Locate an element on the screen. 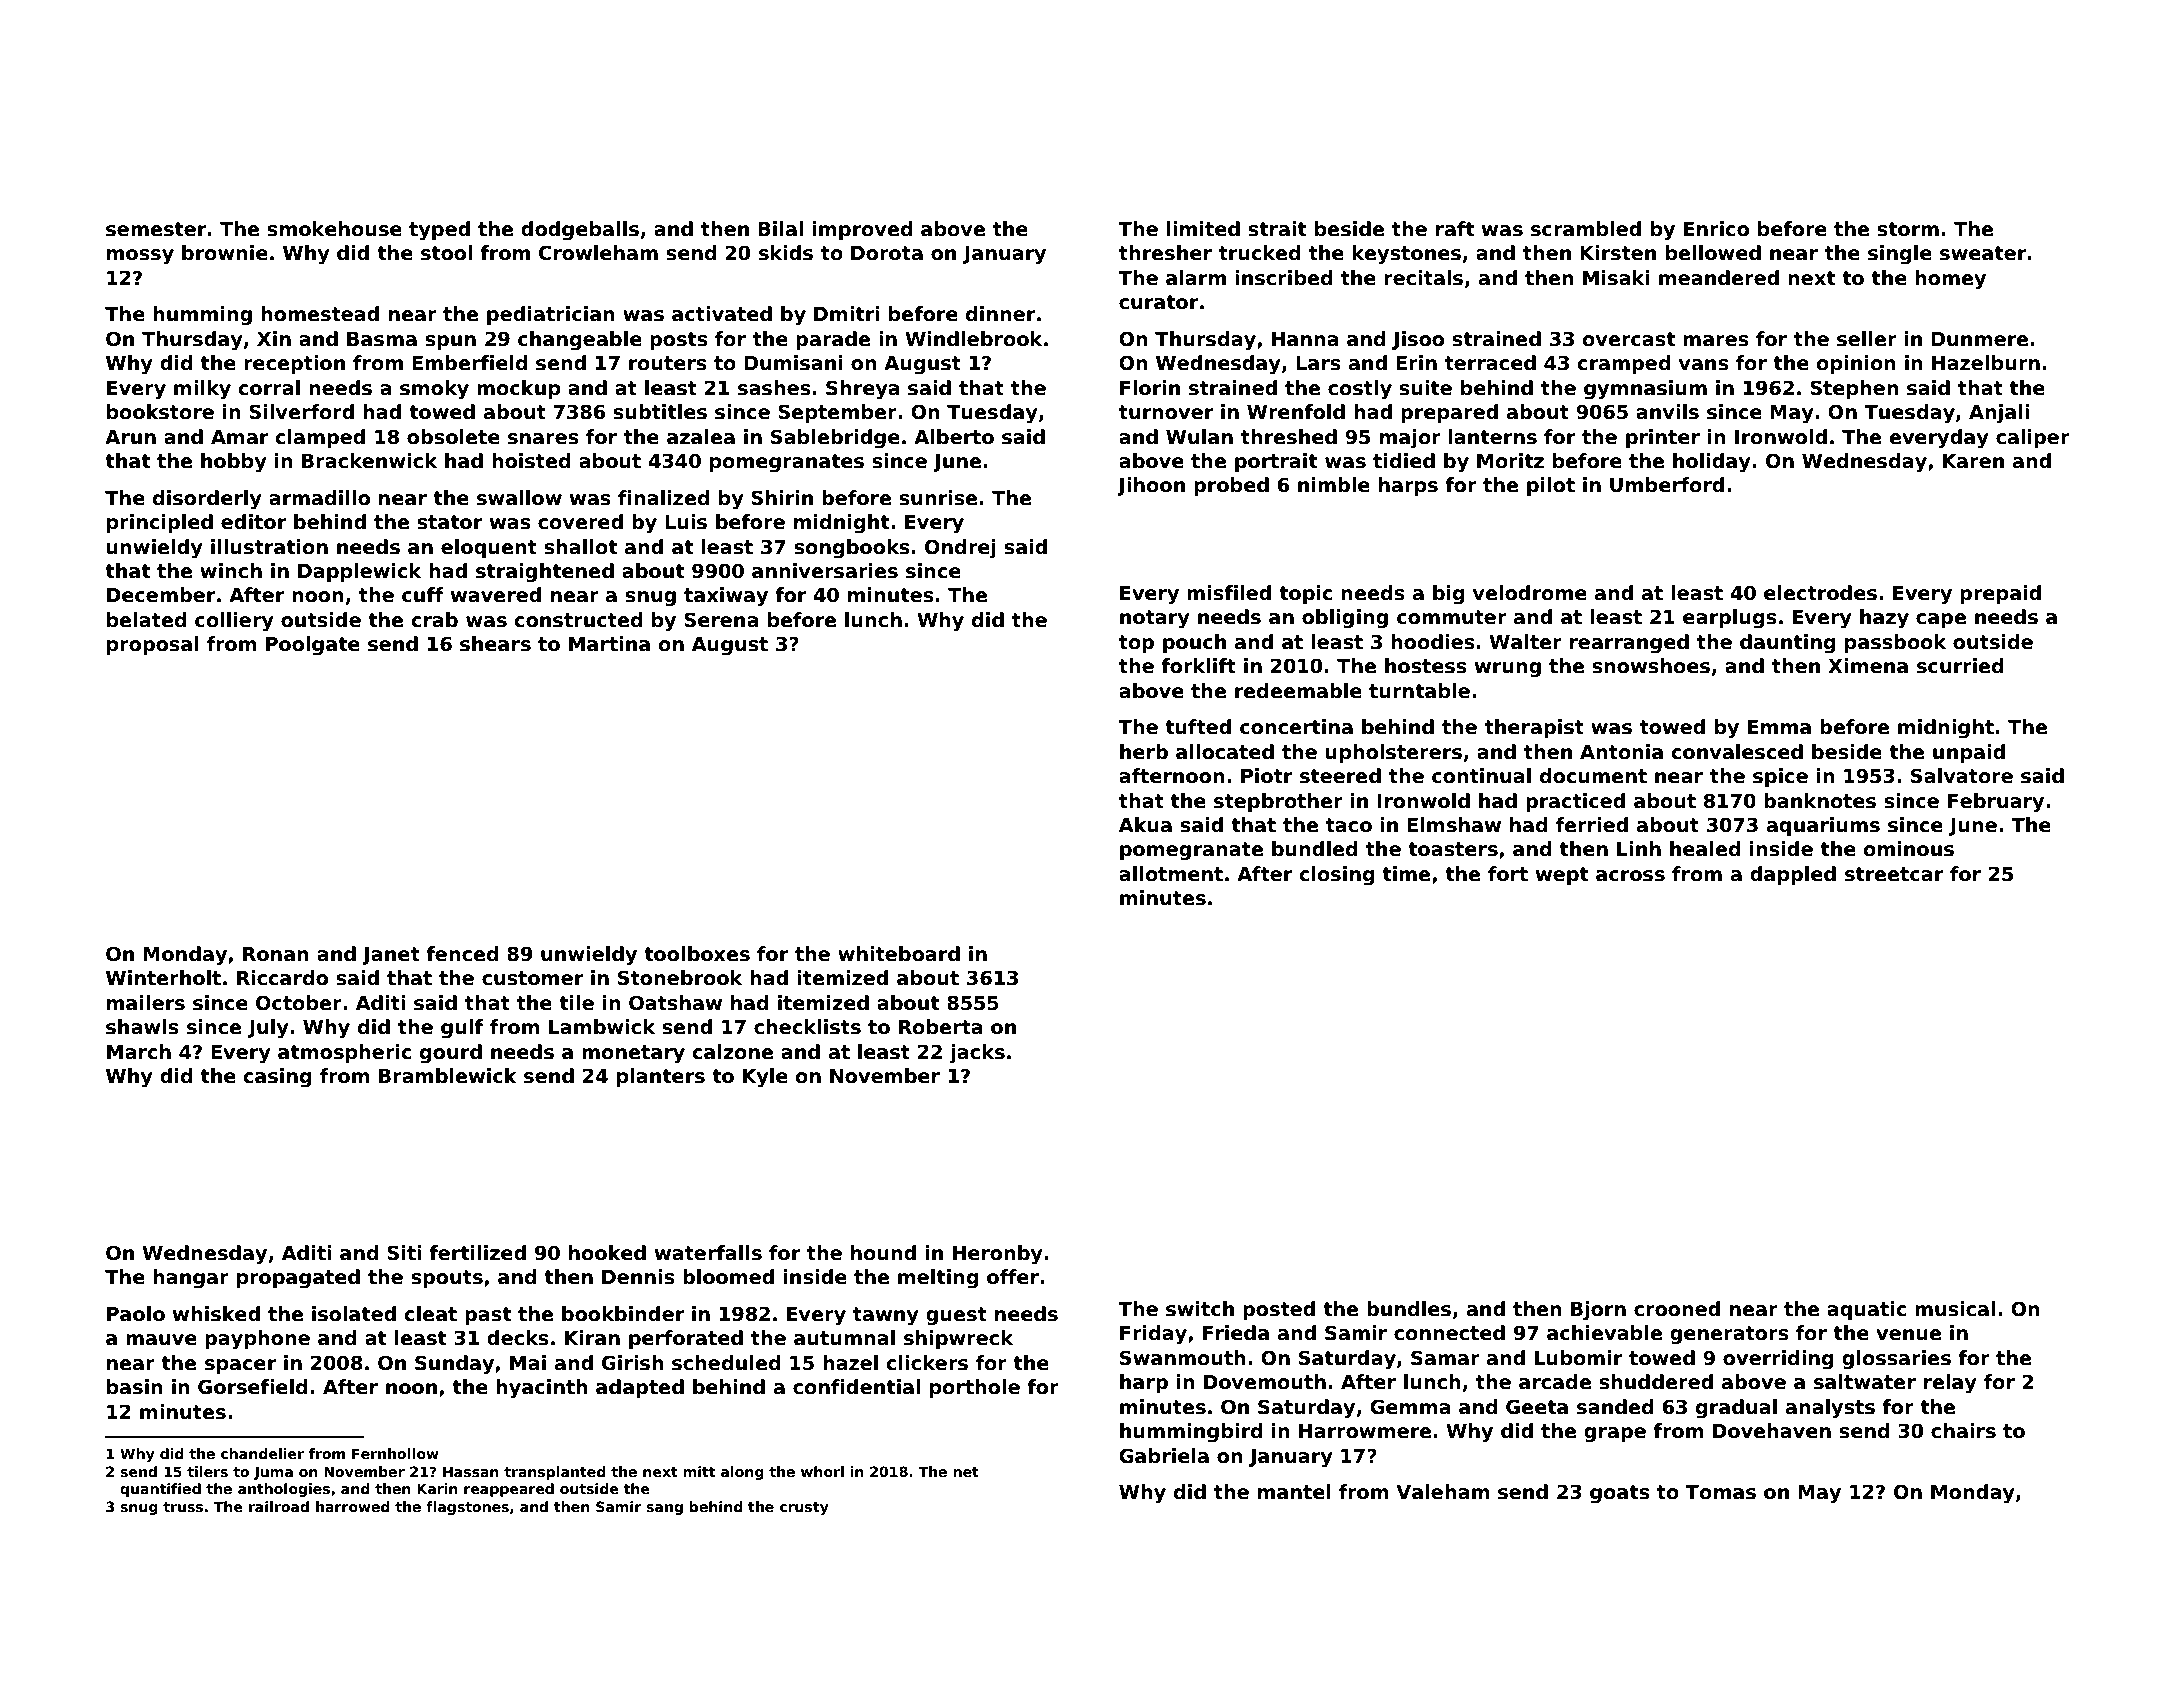  curator is located at coordinates (1158, 302).
